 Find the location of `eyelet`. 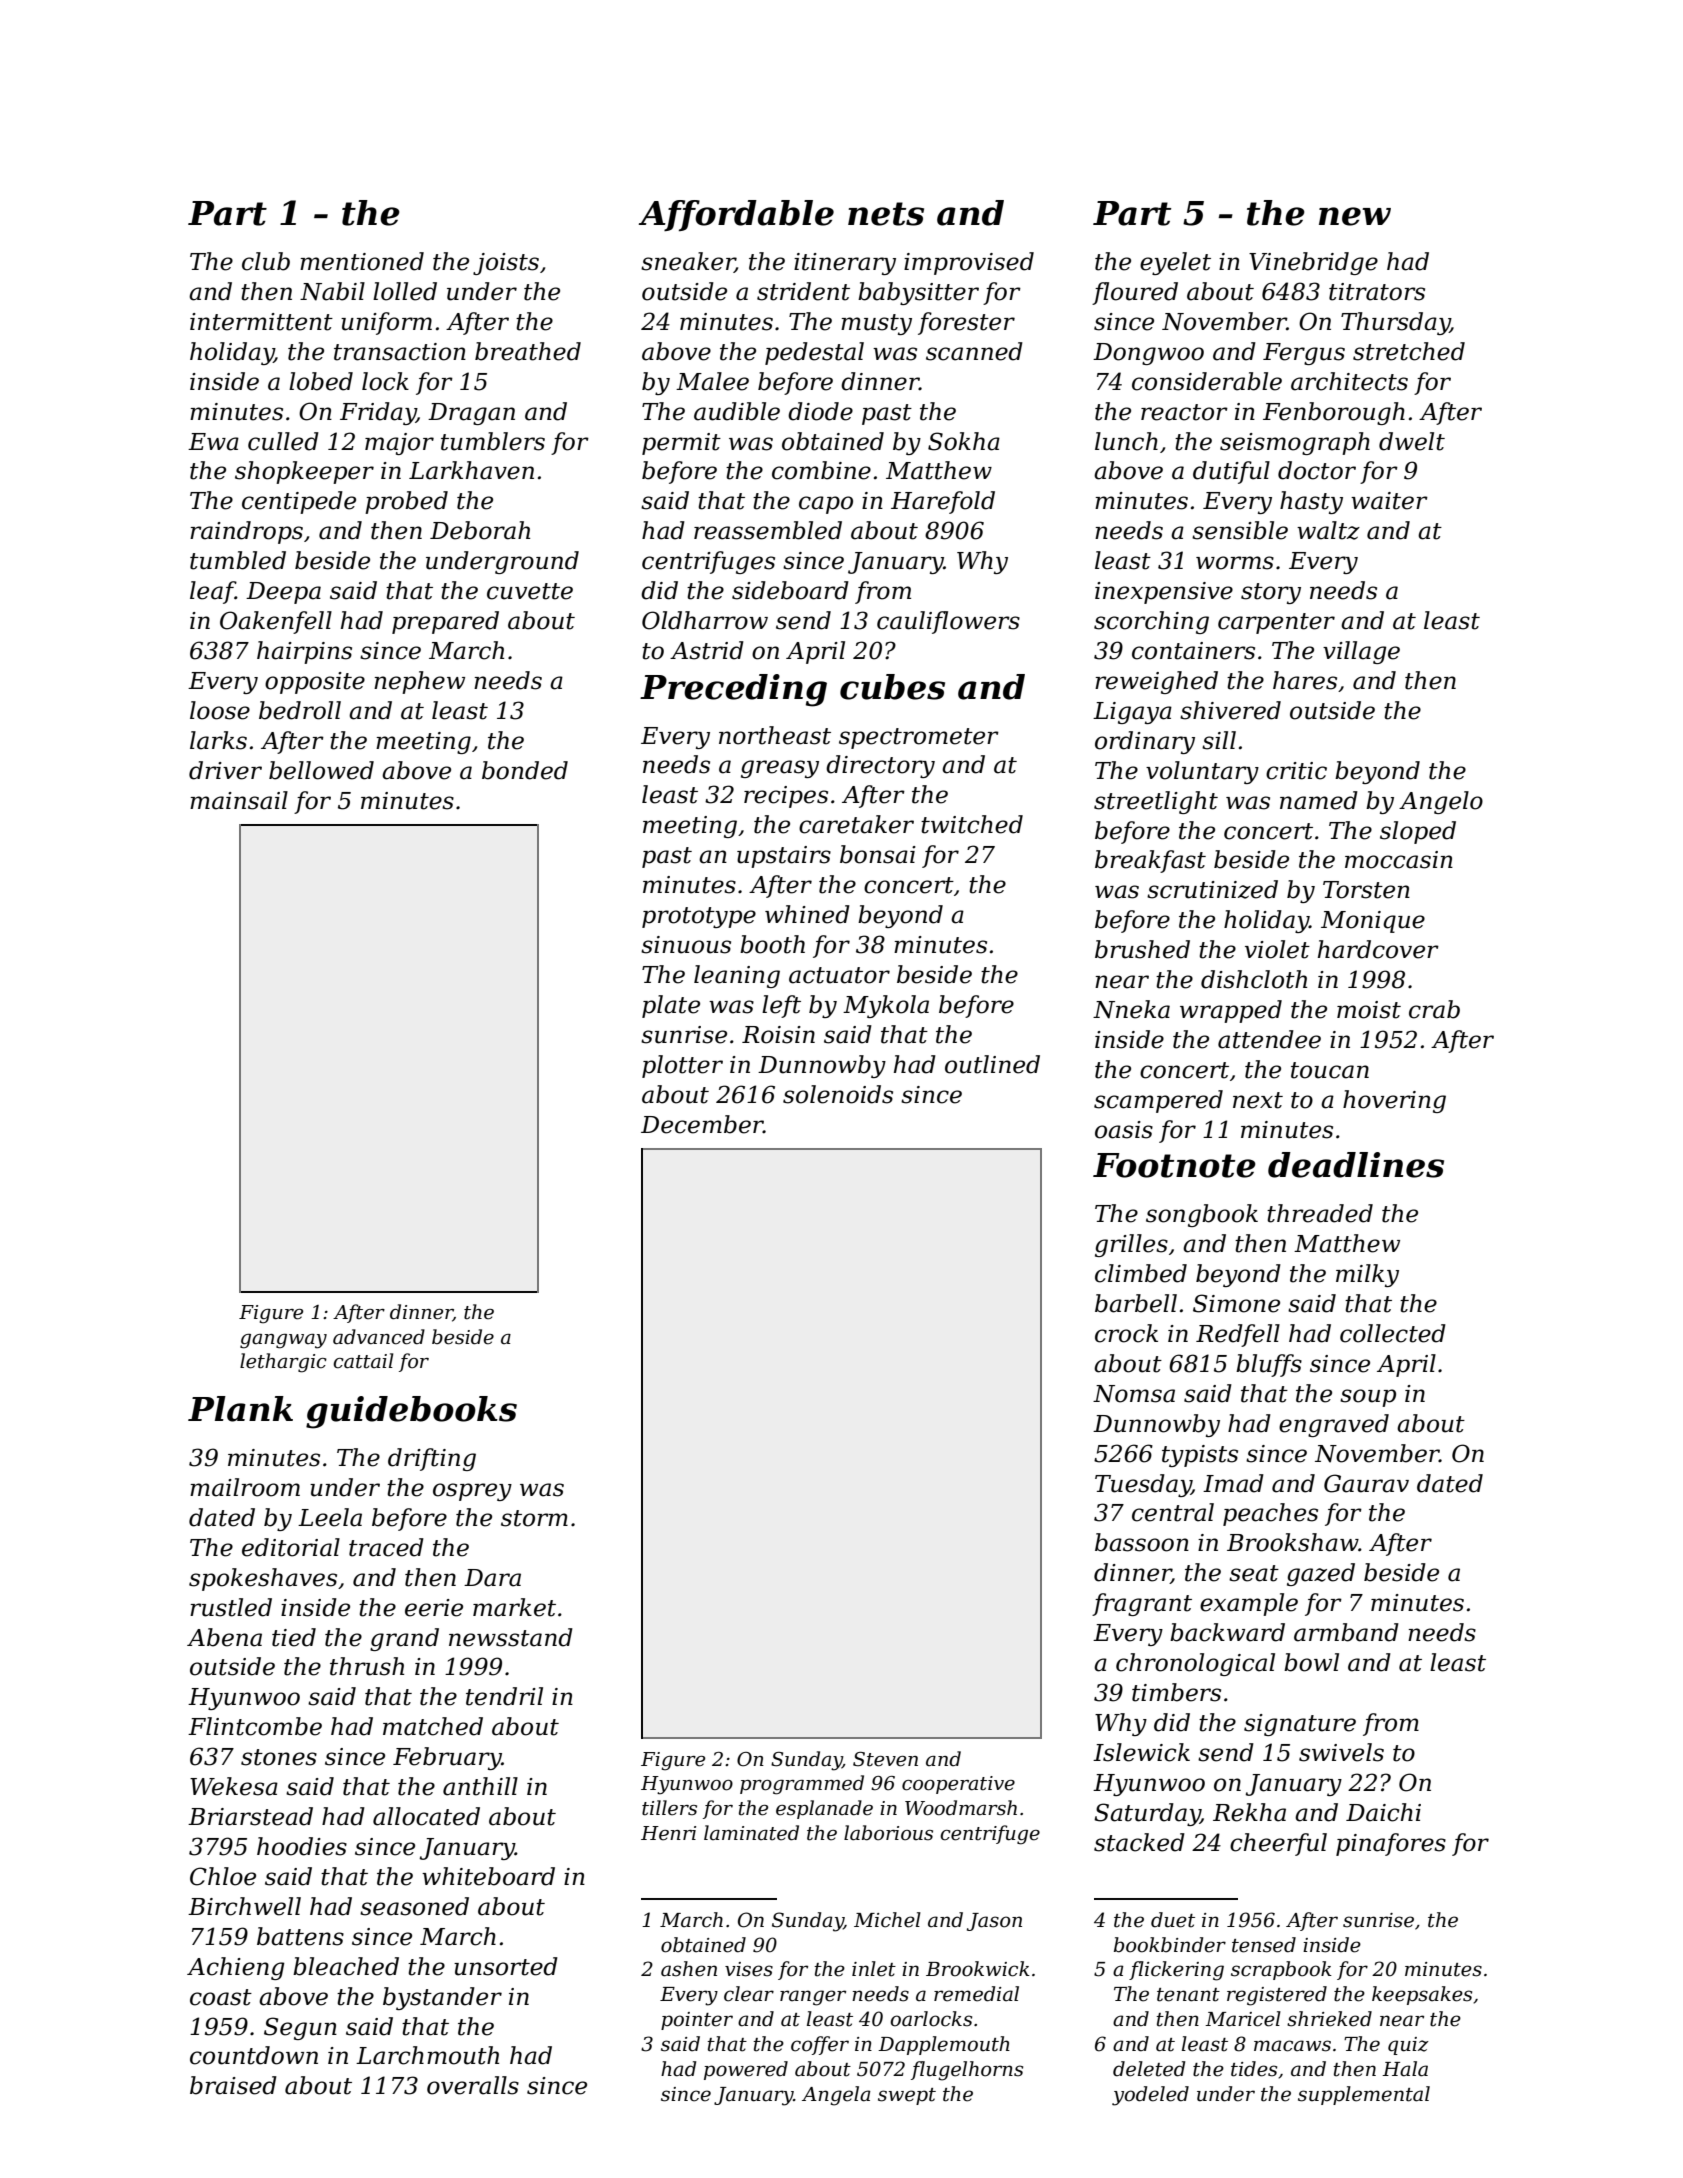

eyelet is located at coordinates (1175, 263).
